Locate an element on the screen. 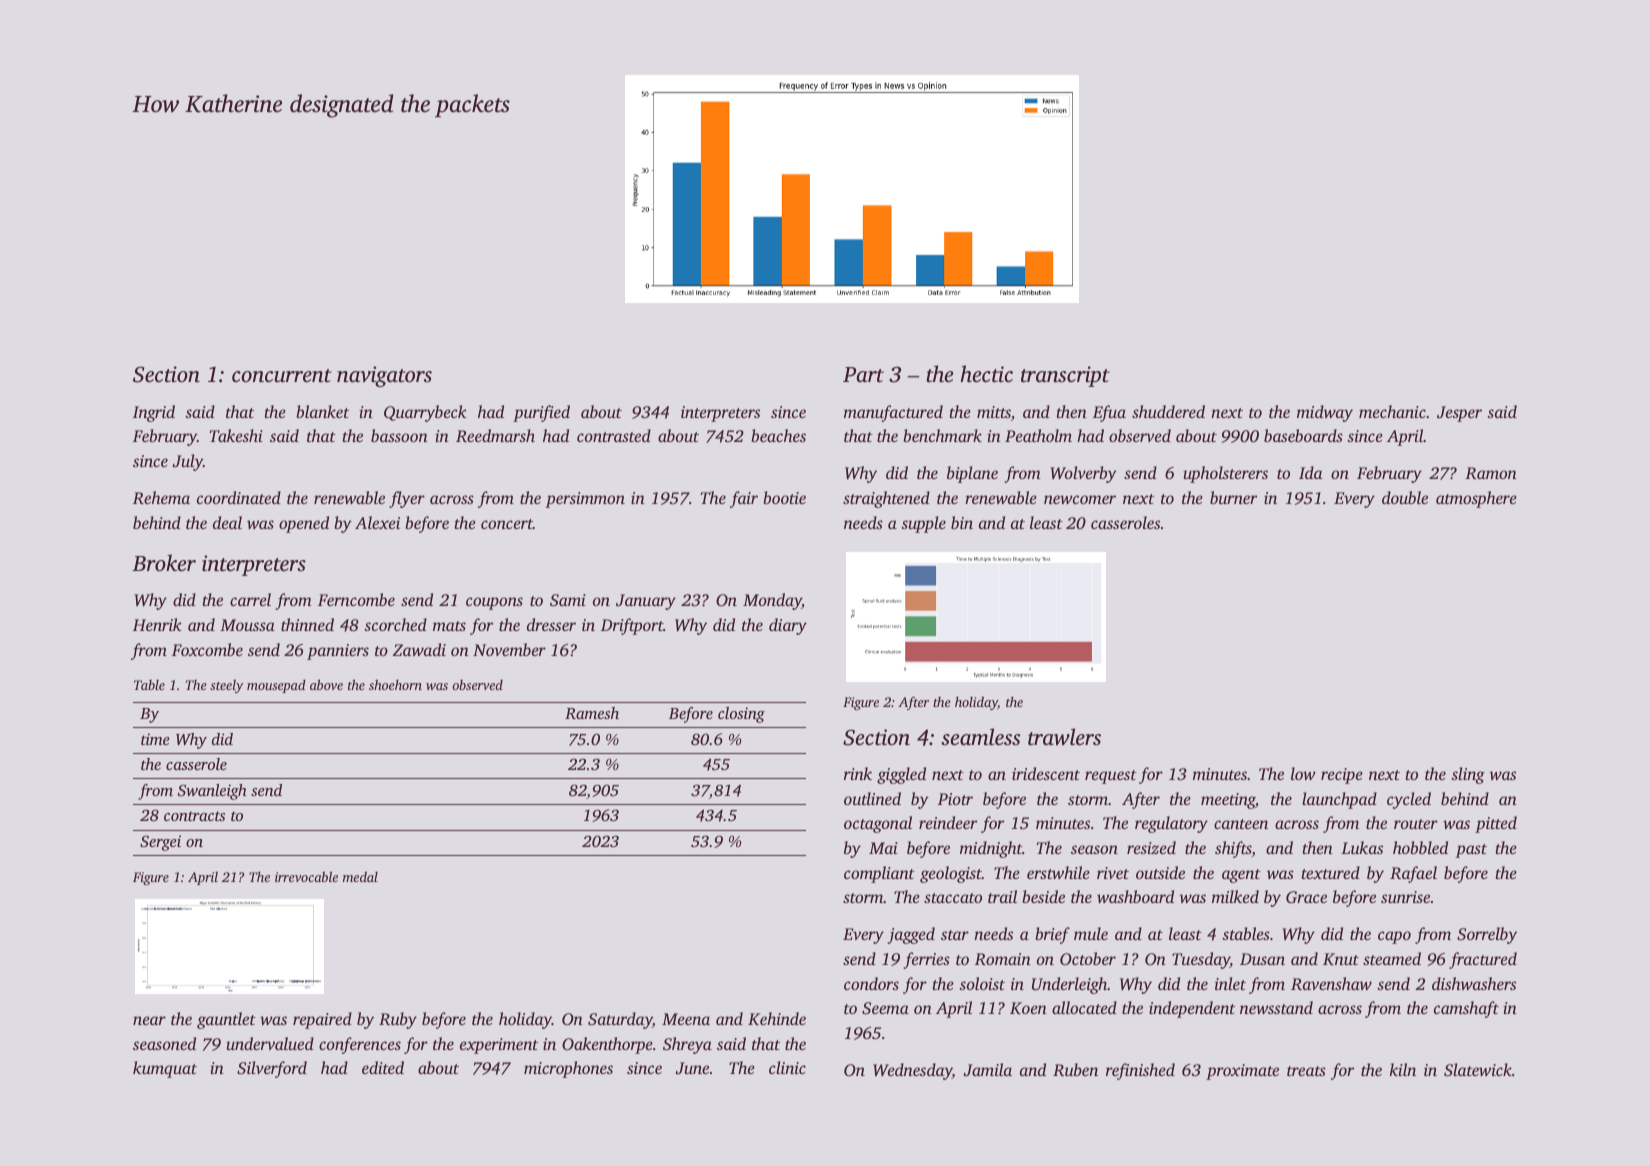 The image size is (1650, 1166). Jesper is located at coordinates (1459, 414).
